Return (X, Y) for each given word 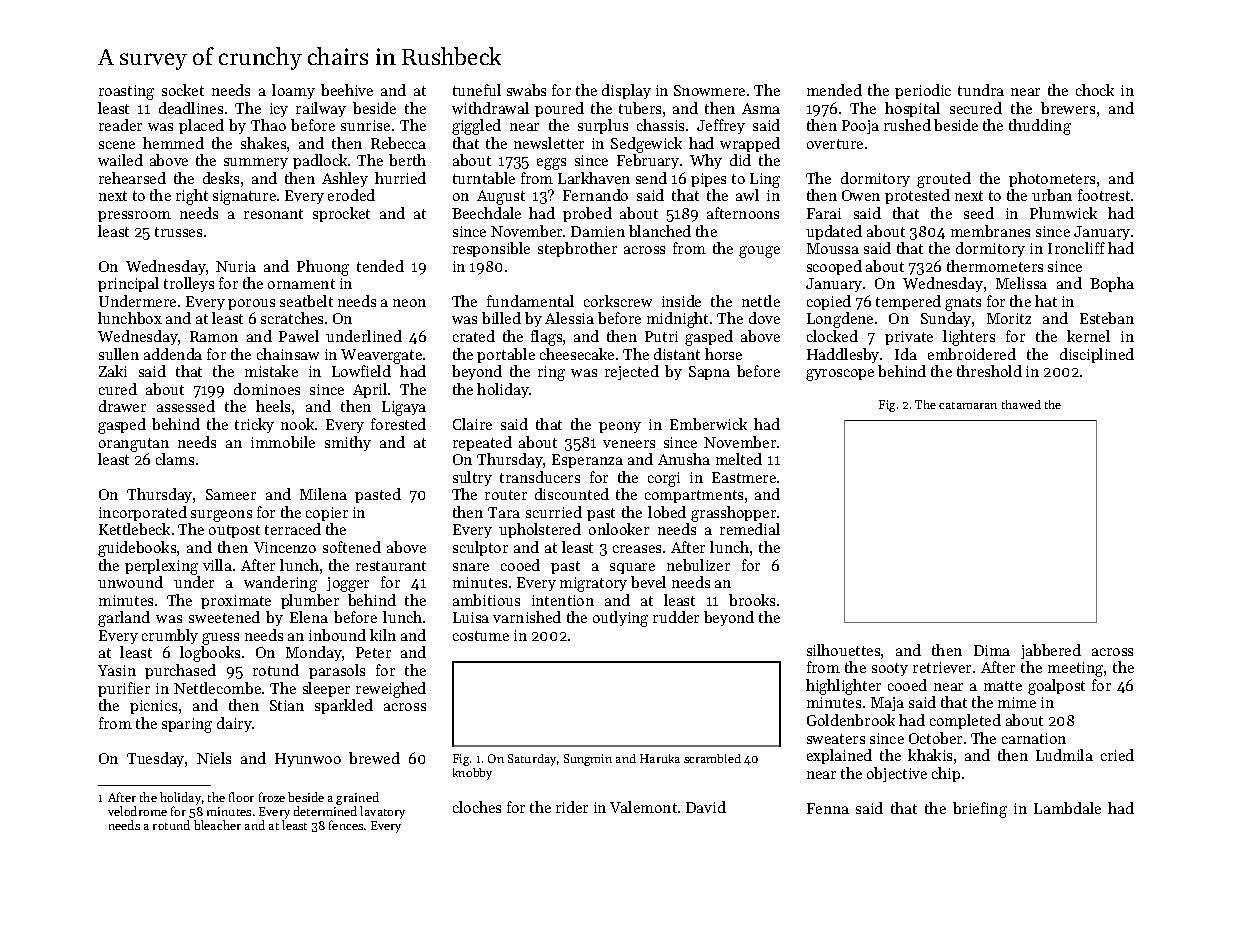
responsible (491, 249)
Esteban (1107, 318)
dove (764, 318)
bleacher (217, 825)
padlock (320, 161)
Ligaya (404, 408)
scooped (834, 267)
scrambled (712, 758)
